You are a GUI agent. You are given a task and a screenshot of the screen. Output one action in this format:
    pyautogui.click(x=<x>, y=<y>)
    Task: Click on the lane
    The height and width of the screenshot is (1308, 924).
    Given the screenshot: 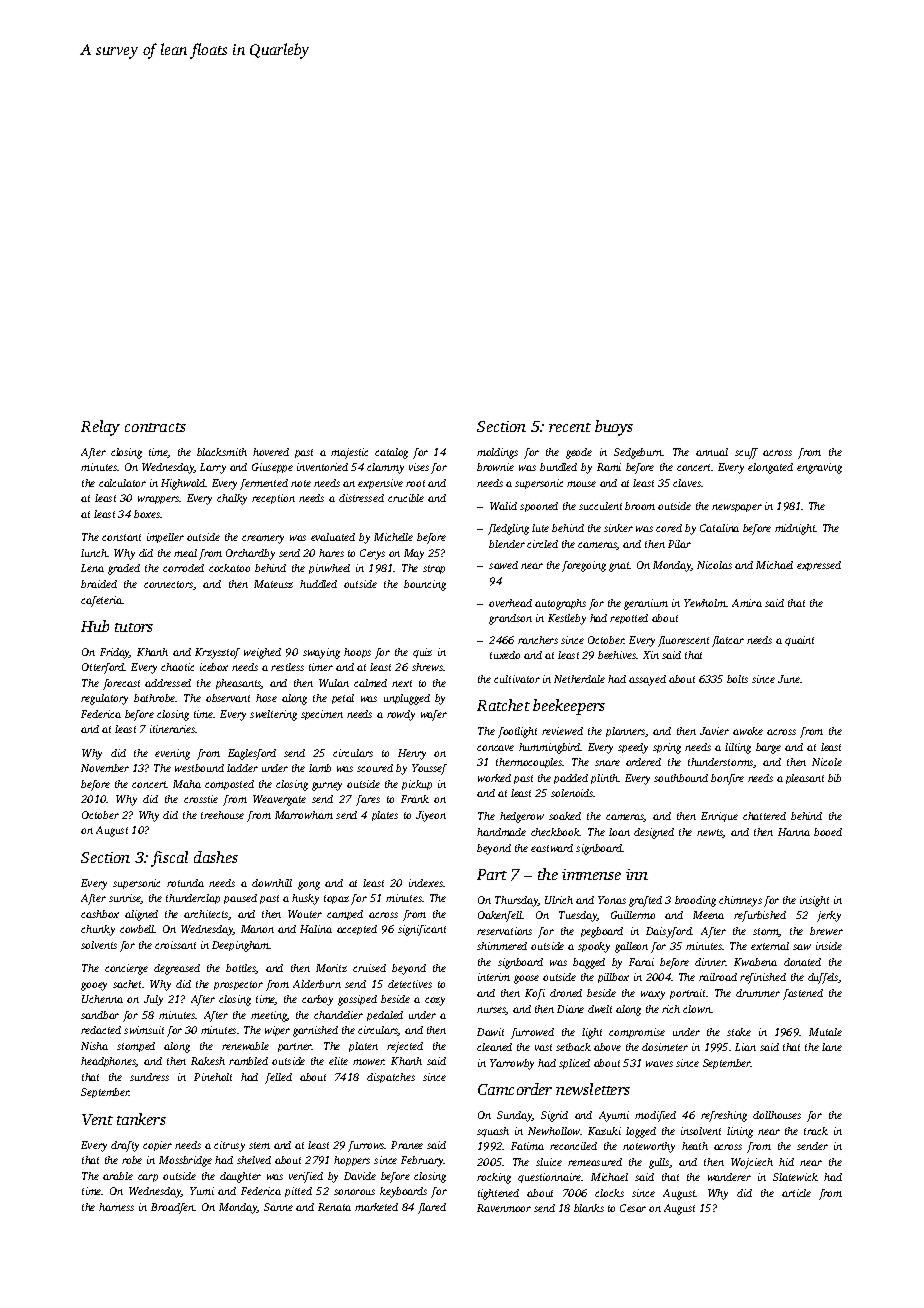 What is the action you would take?
    pyautogui.click(x=832, y=1047)
